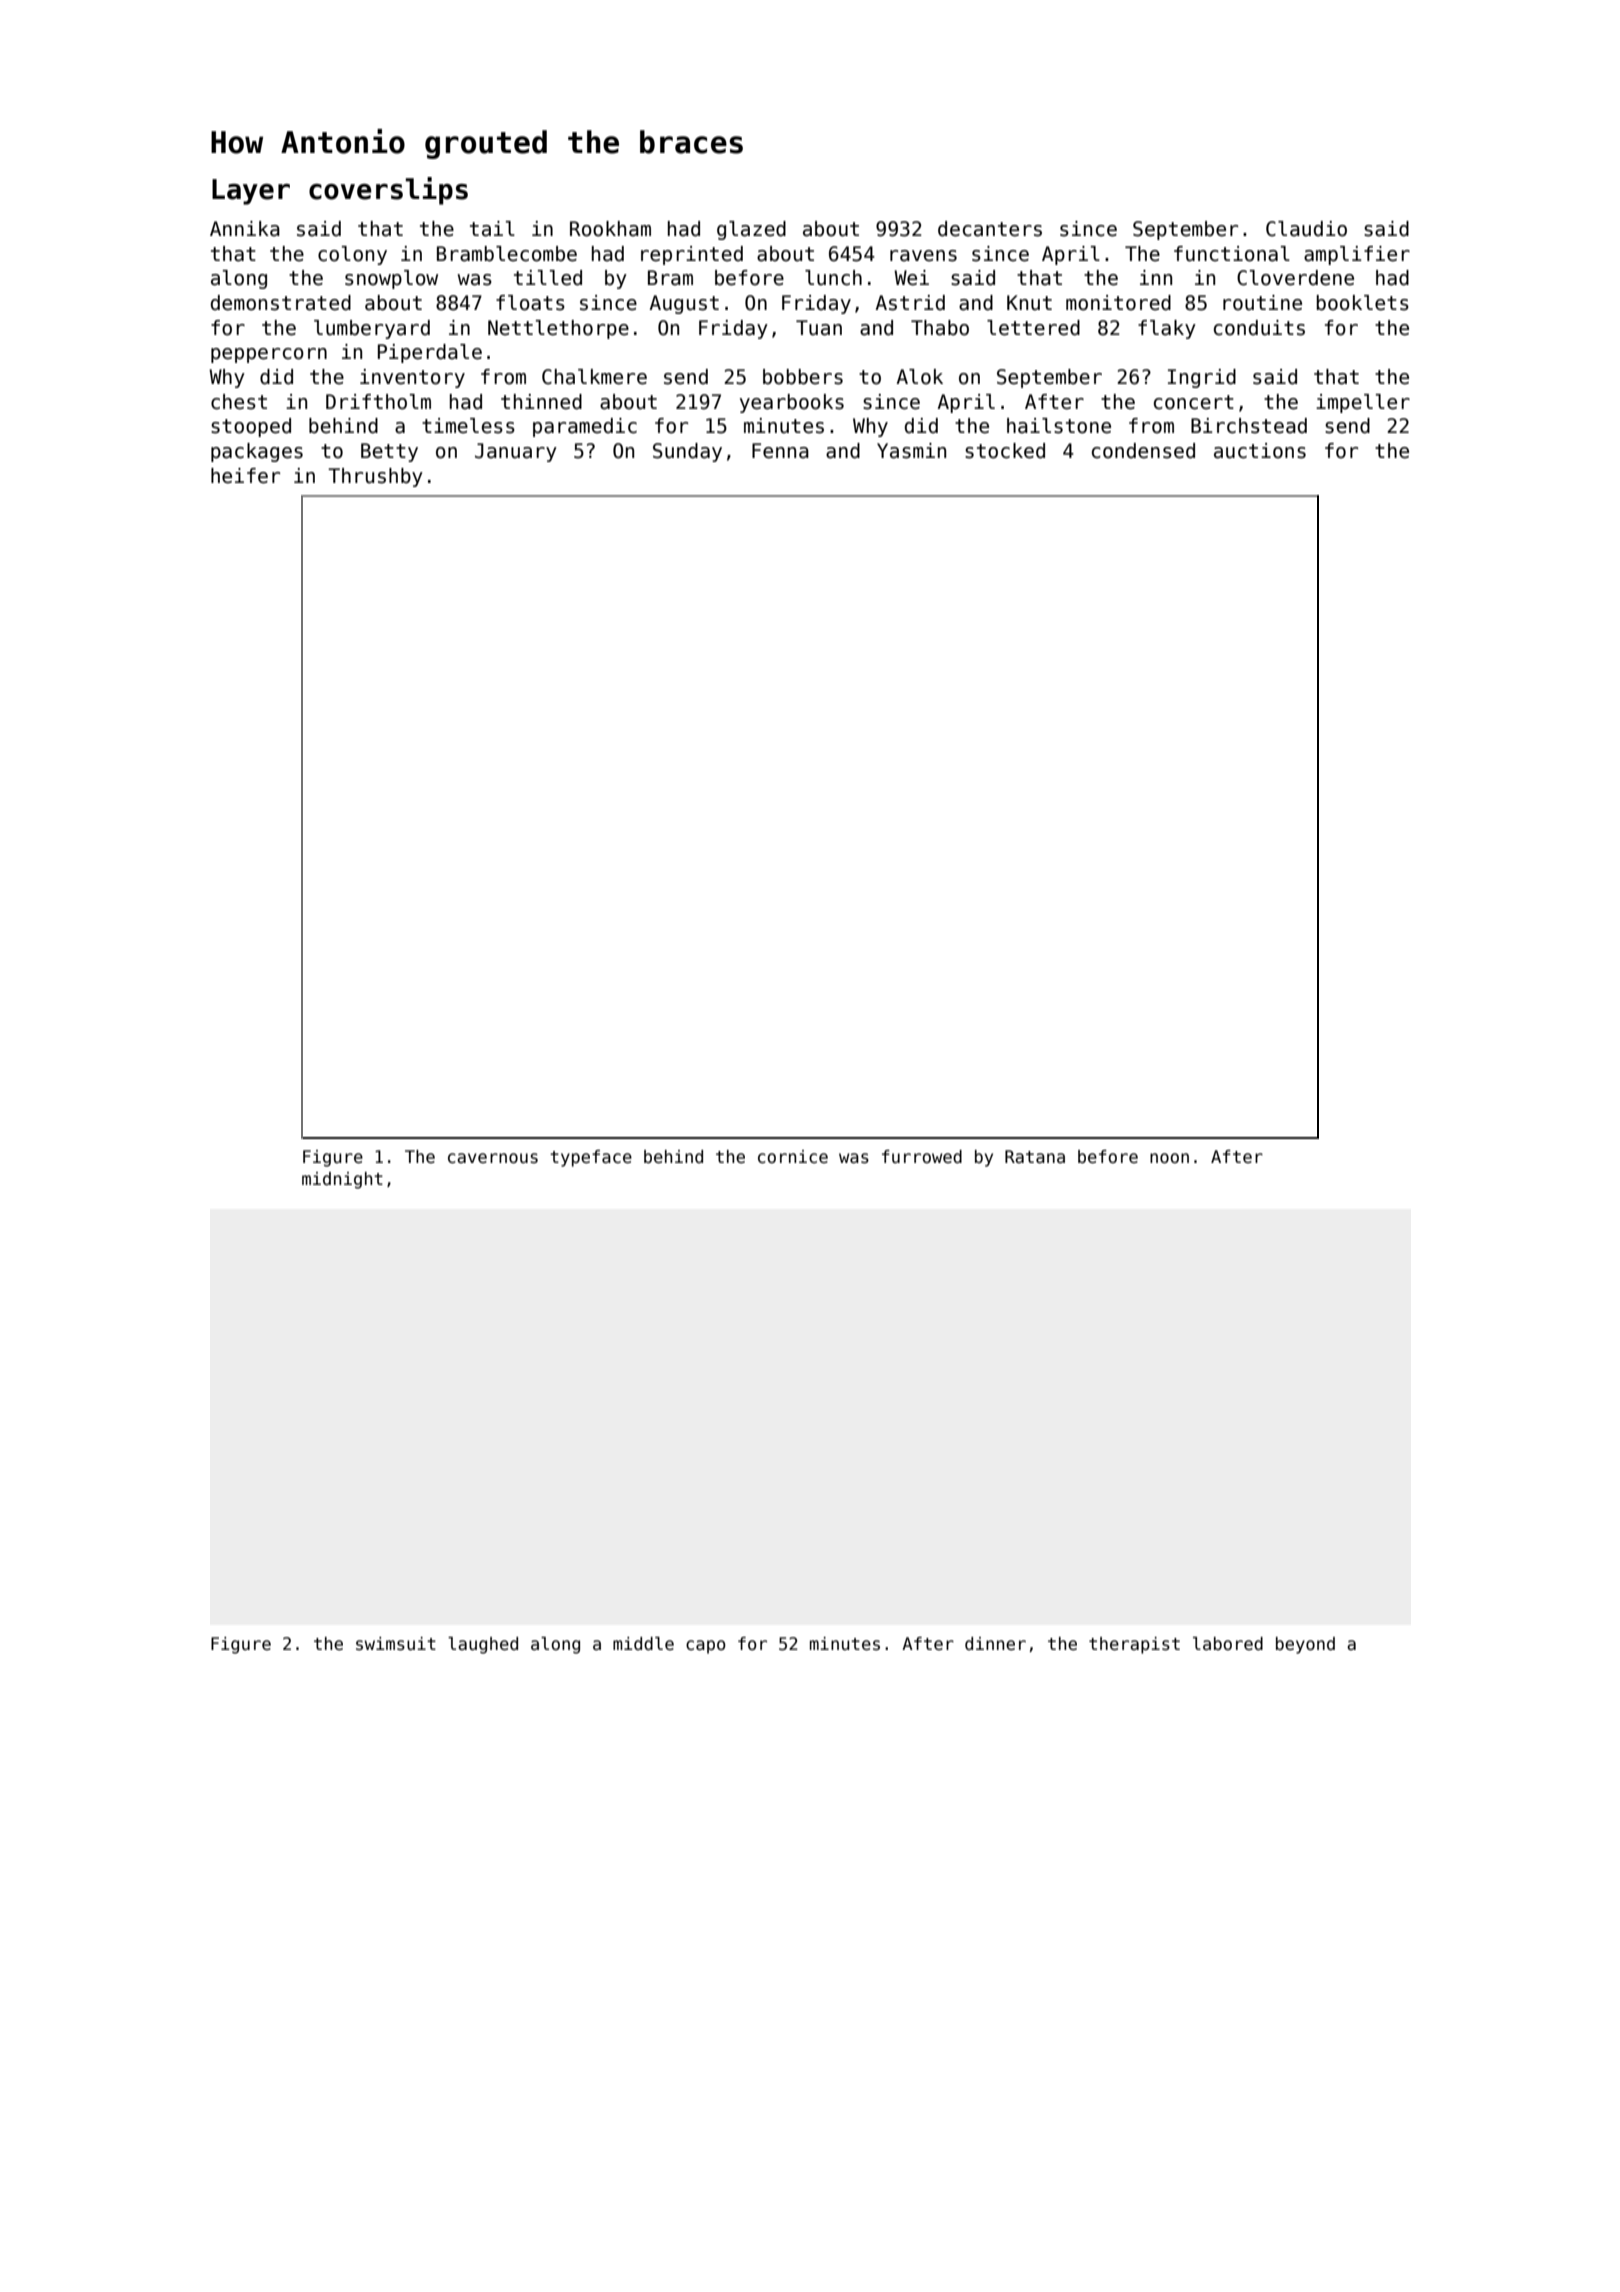 This document has width=1620, height=2292. What do you see at coordinates (1169, 1158) in the document?
I see `noon` at bounding box center [1169, 1158].
